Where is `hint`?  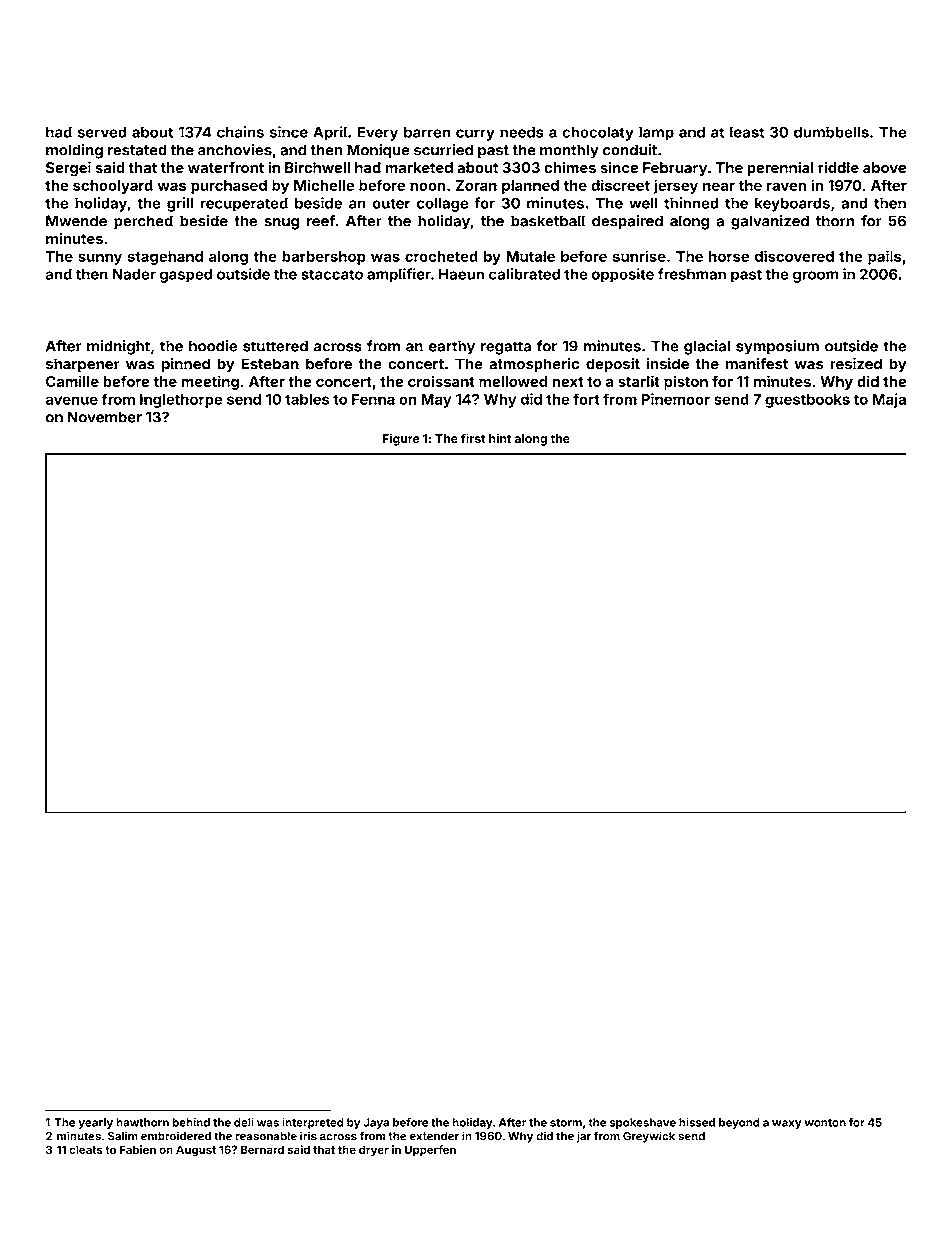 hint is located at coordinates (500, 438).
